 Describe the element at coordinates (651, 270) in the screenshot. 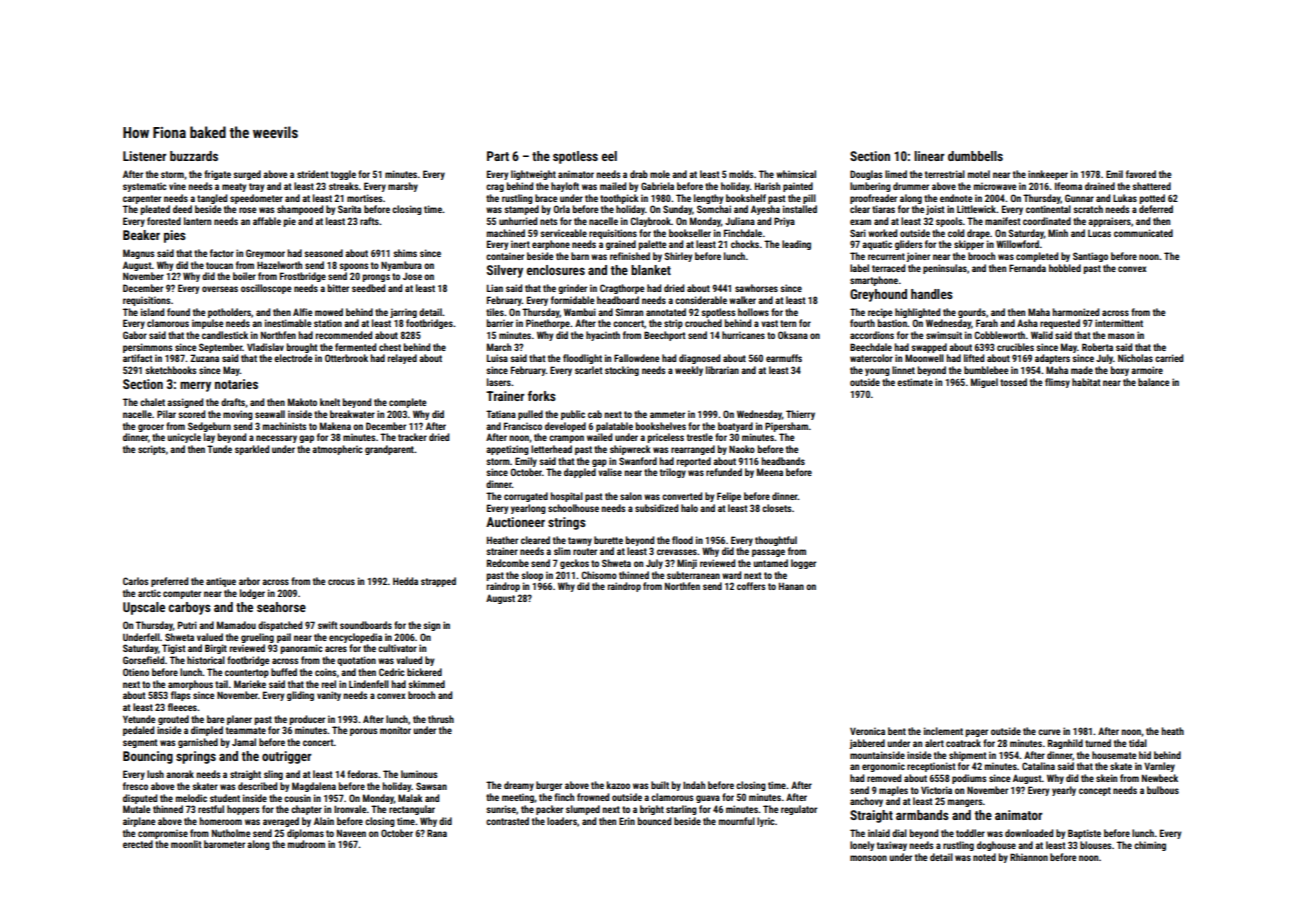

I see `blanket` at that location.
